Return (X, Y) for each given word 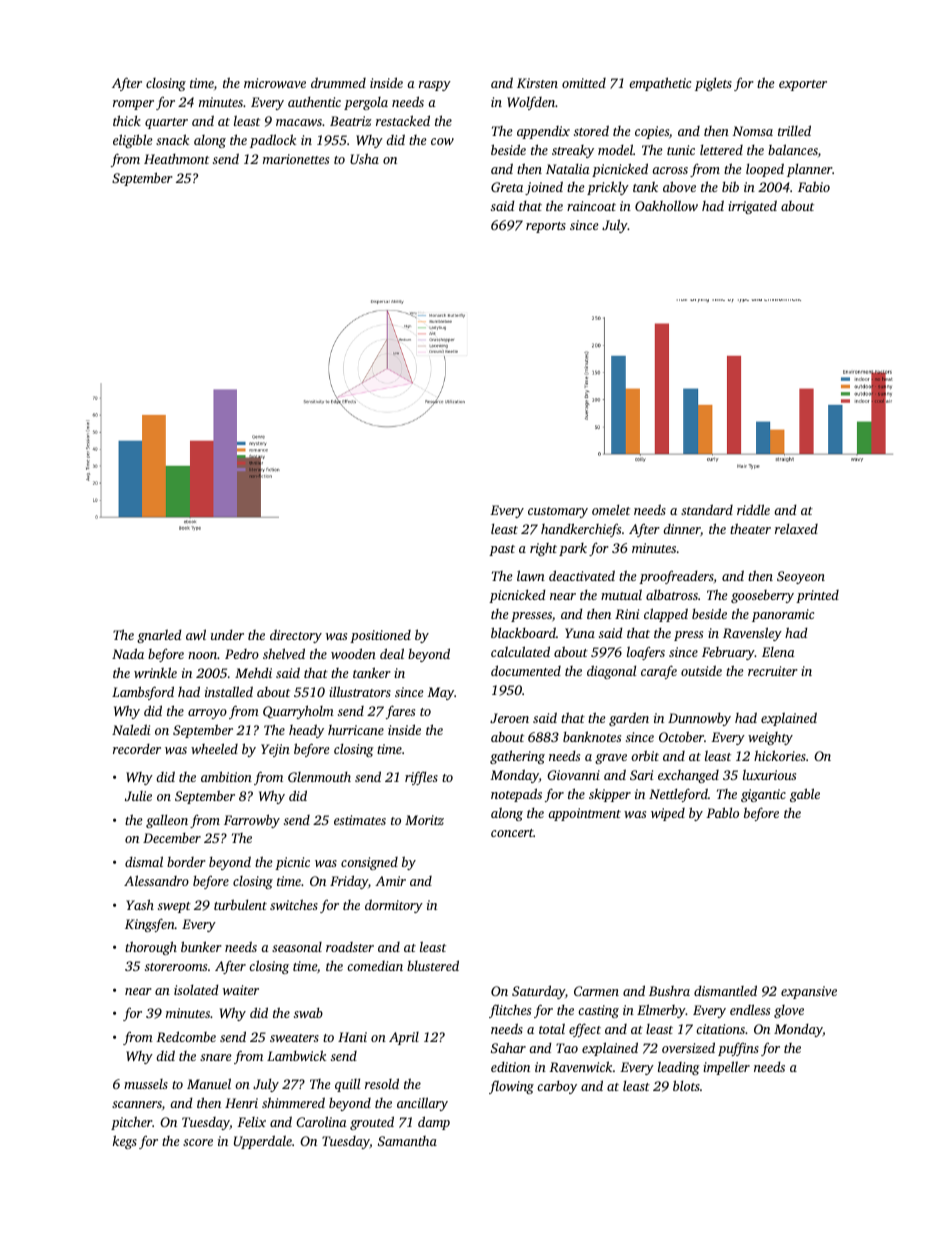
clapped (666, 615)
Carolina (321, 1121)
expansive (809, 992)
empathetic (660, 84)
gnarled (159, 636)
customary (558, 512)
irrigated (752, 207)
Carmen (596, 991)
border (186, 862)
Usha (364, 158)
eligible (133, 141)
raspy (435, 86)
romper (133, 105)
